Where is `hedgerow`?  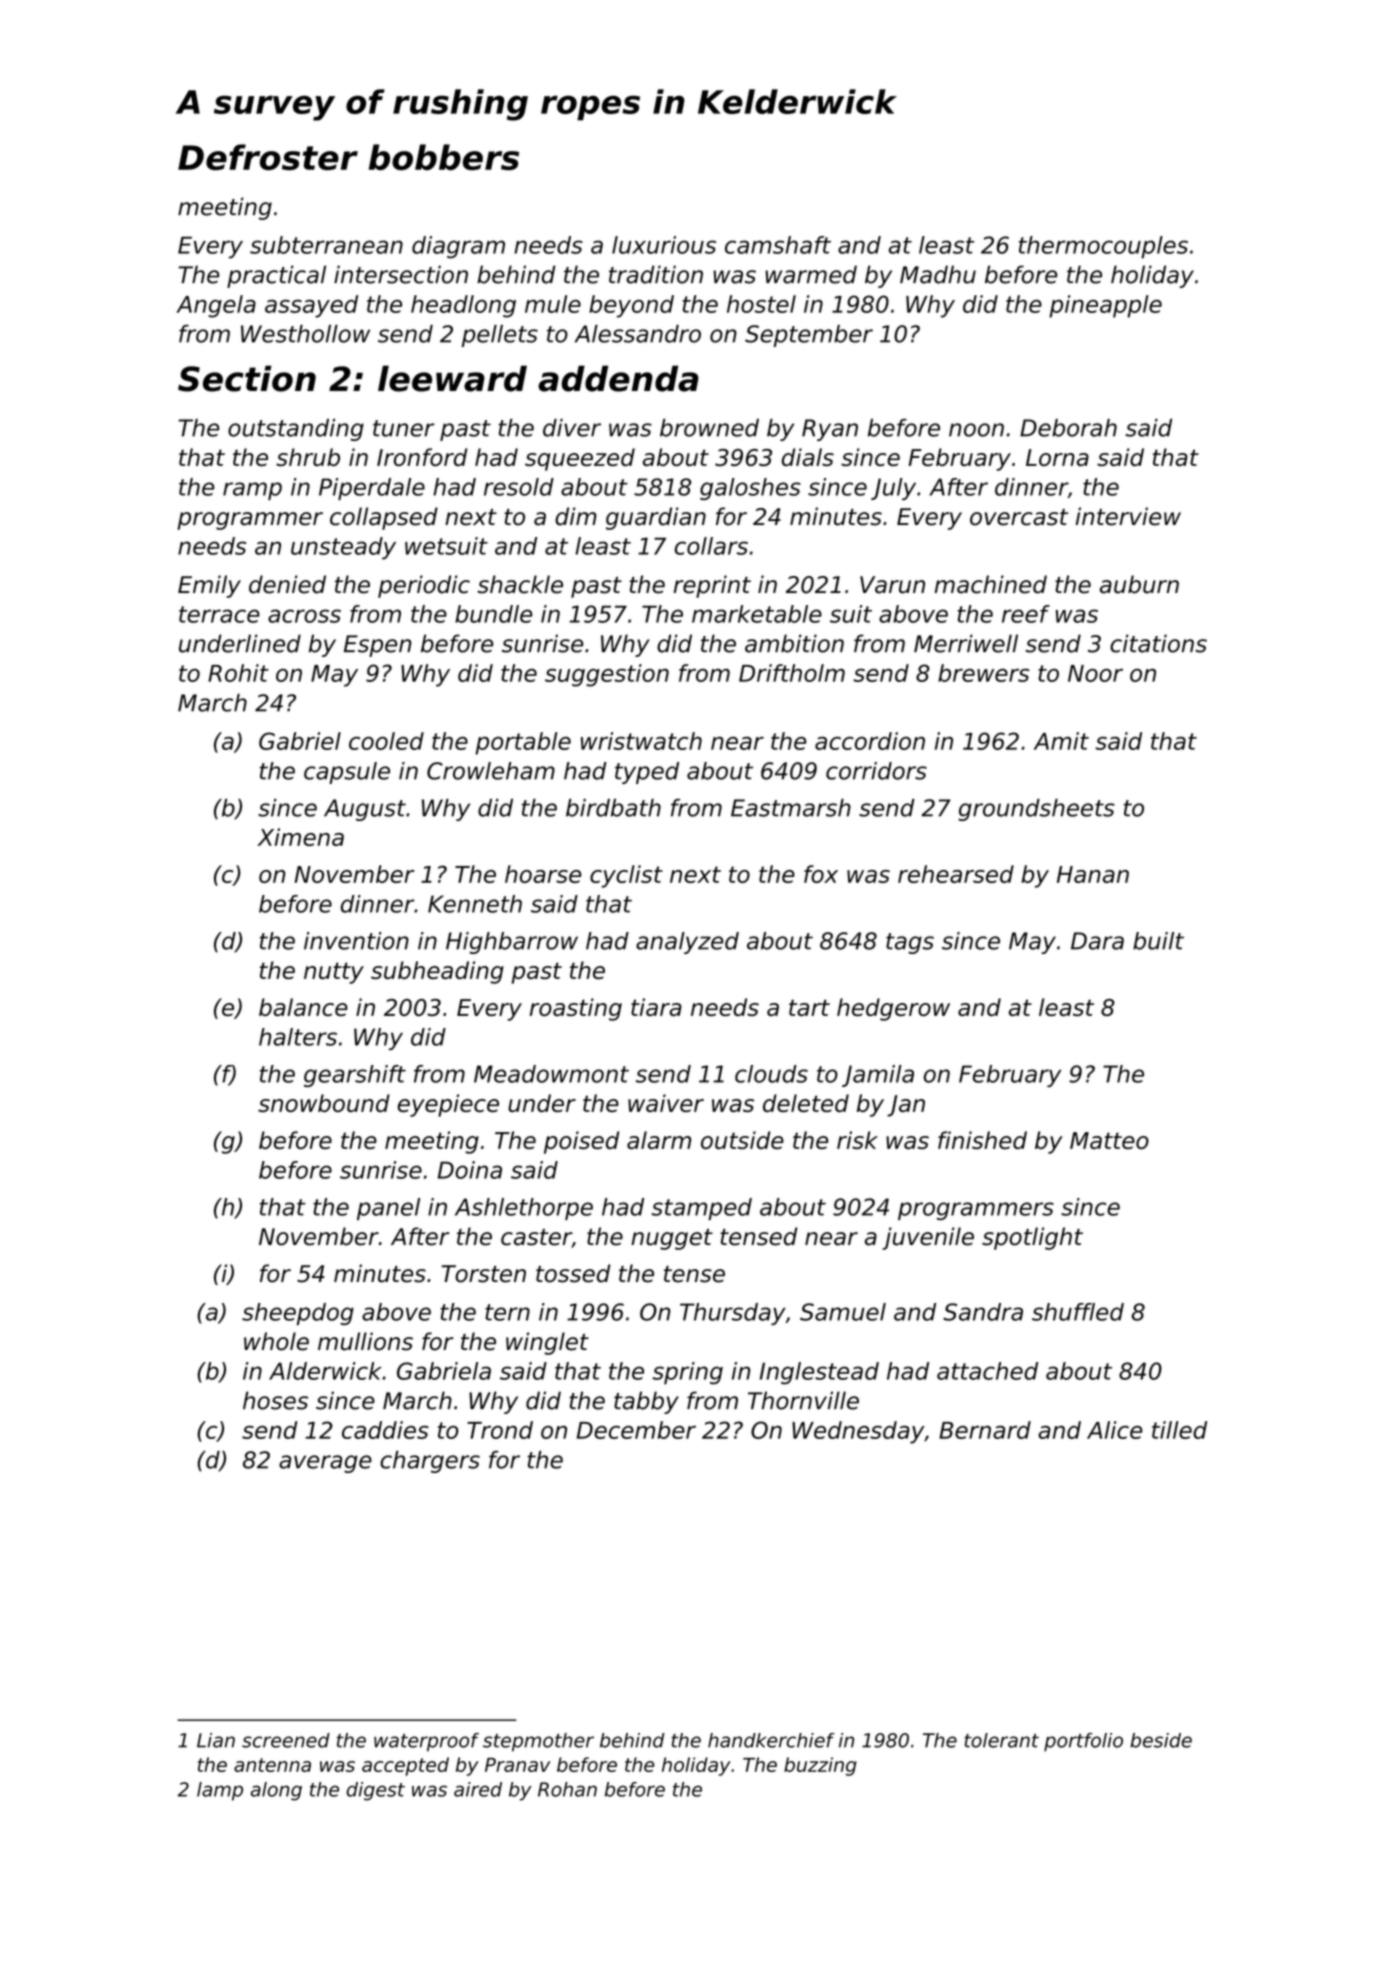
hedgerow is located at coordinates (893, 1009).
